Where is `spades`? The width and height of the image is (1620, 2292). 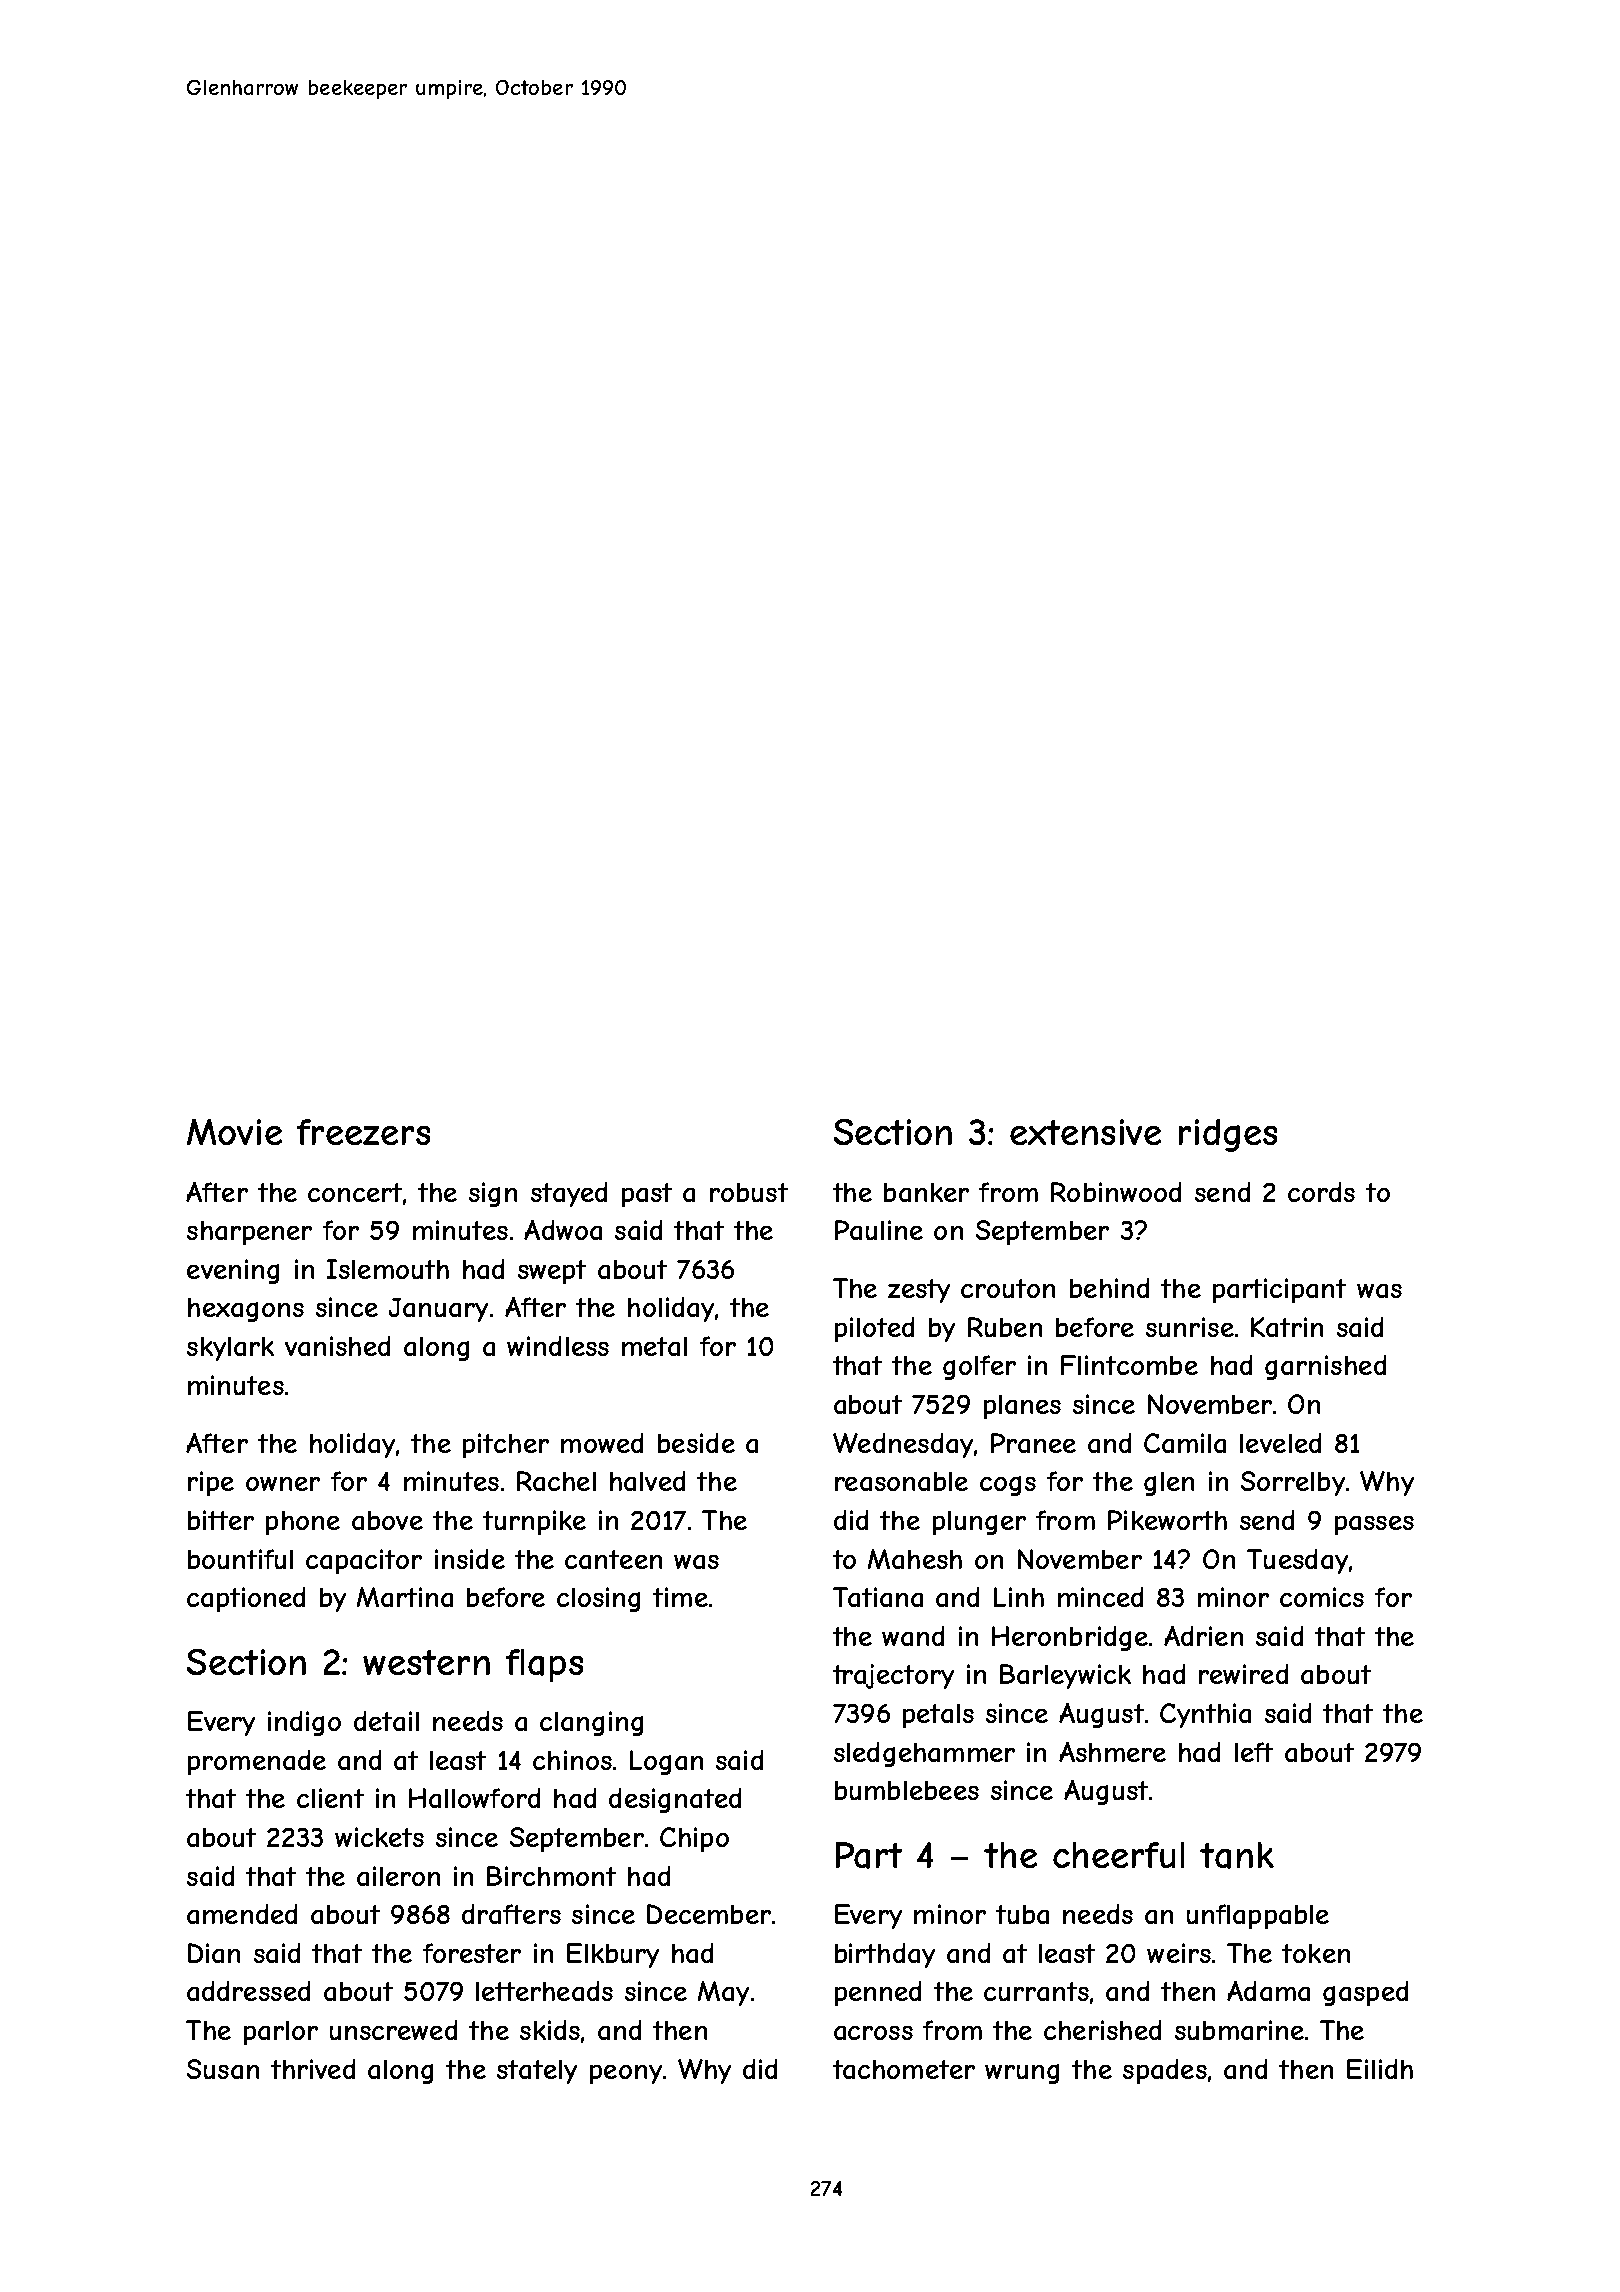 spades is located at coordinates (1165, 2071).
